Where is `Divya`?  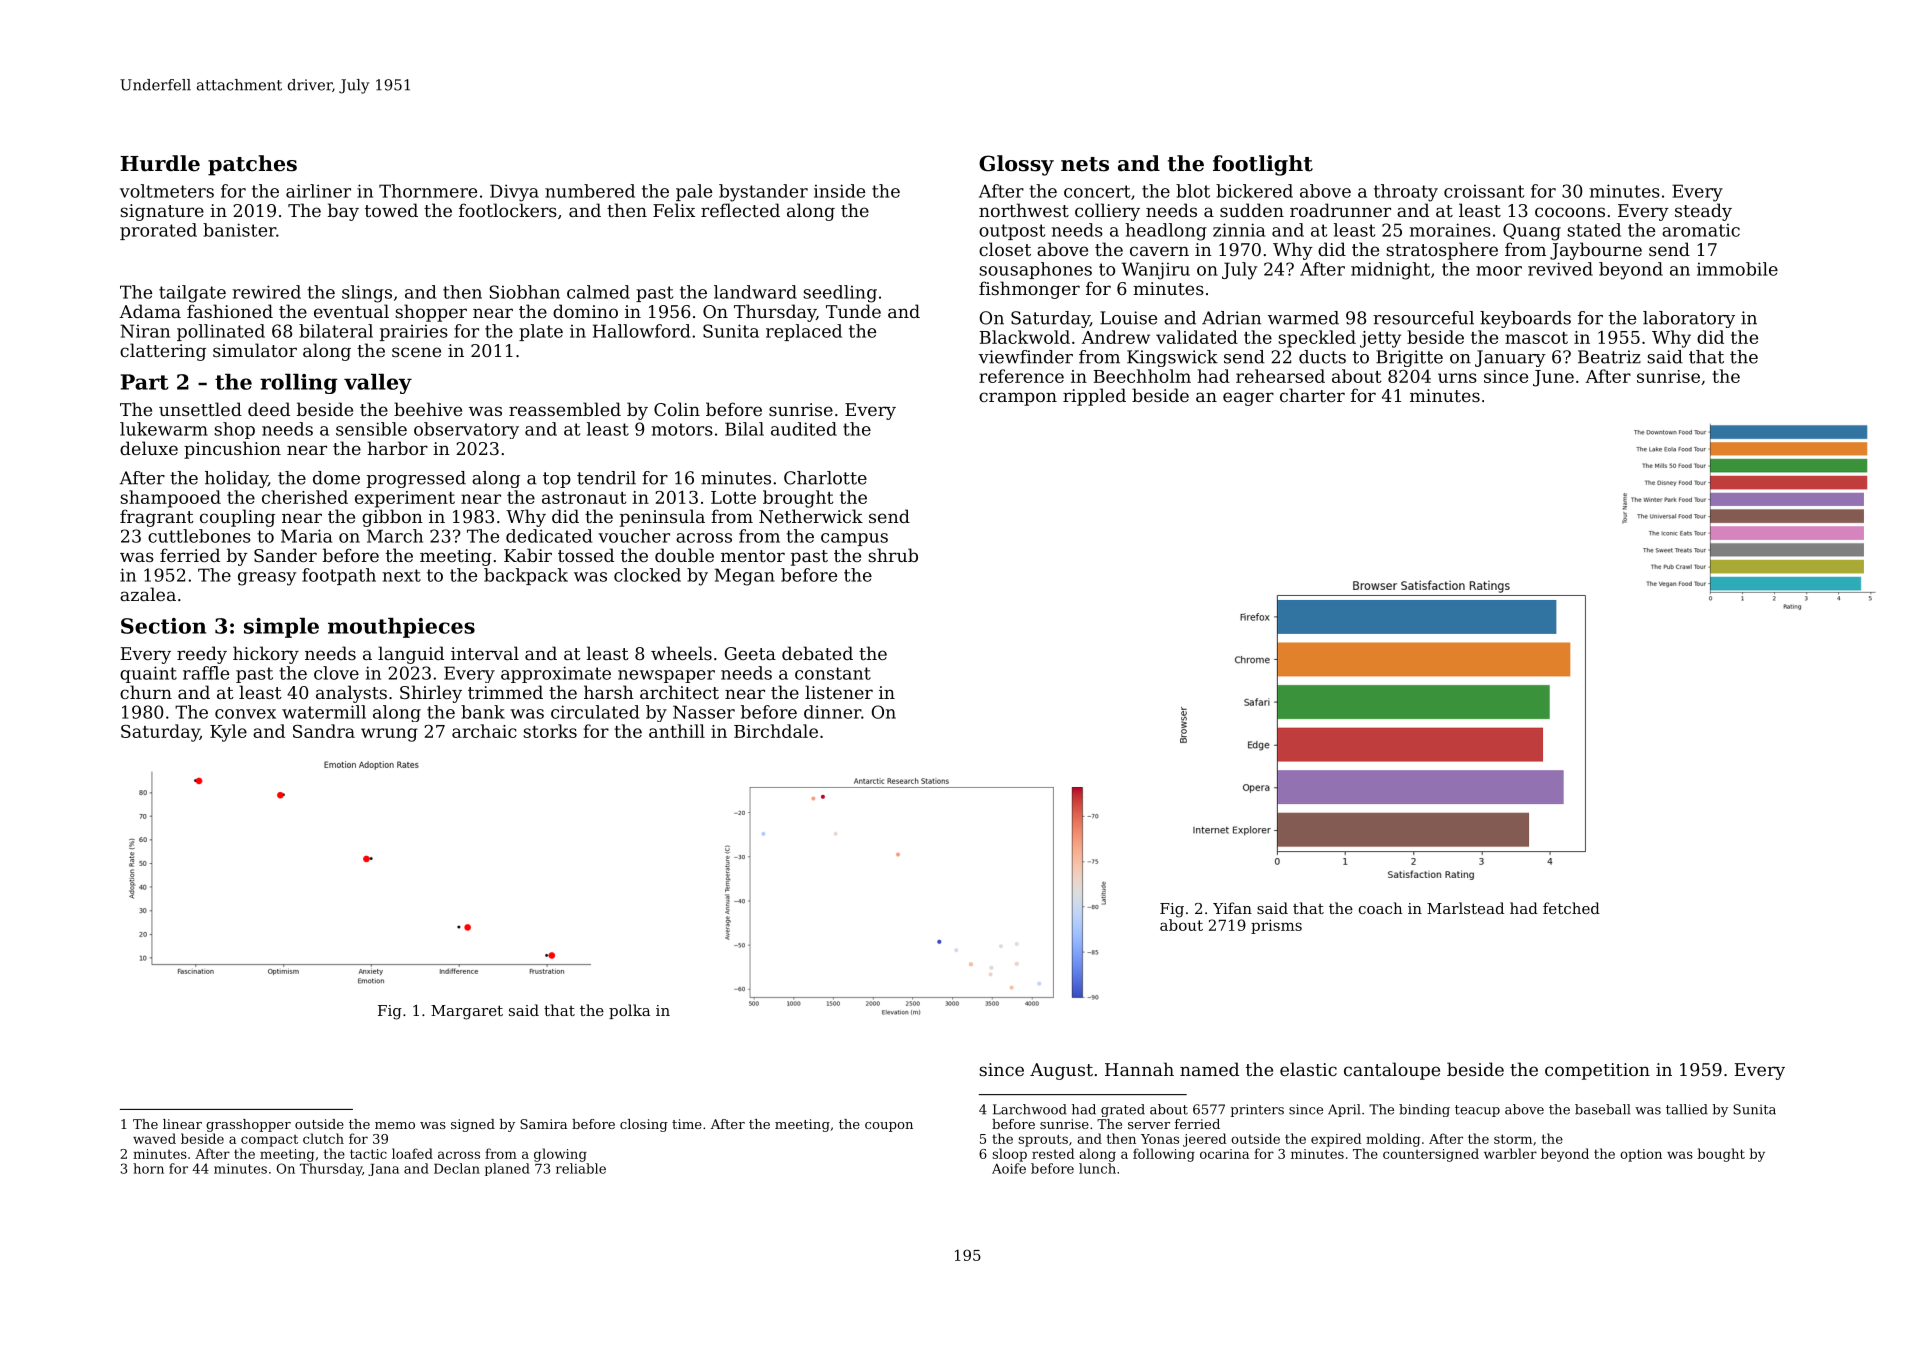
Divya is located at coordinates (514, 193).
